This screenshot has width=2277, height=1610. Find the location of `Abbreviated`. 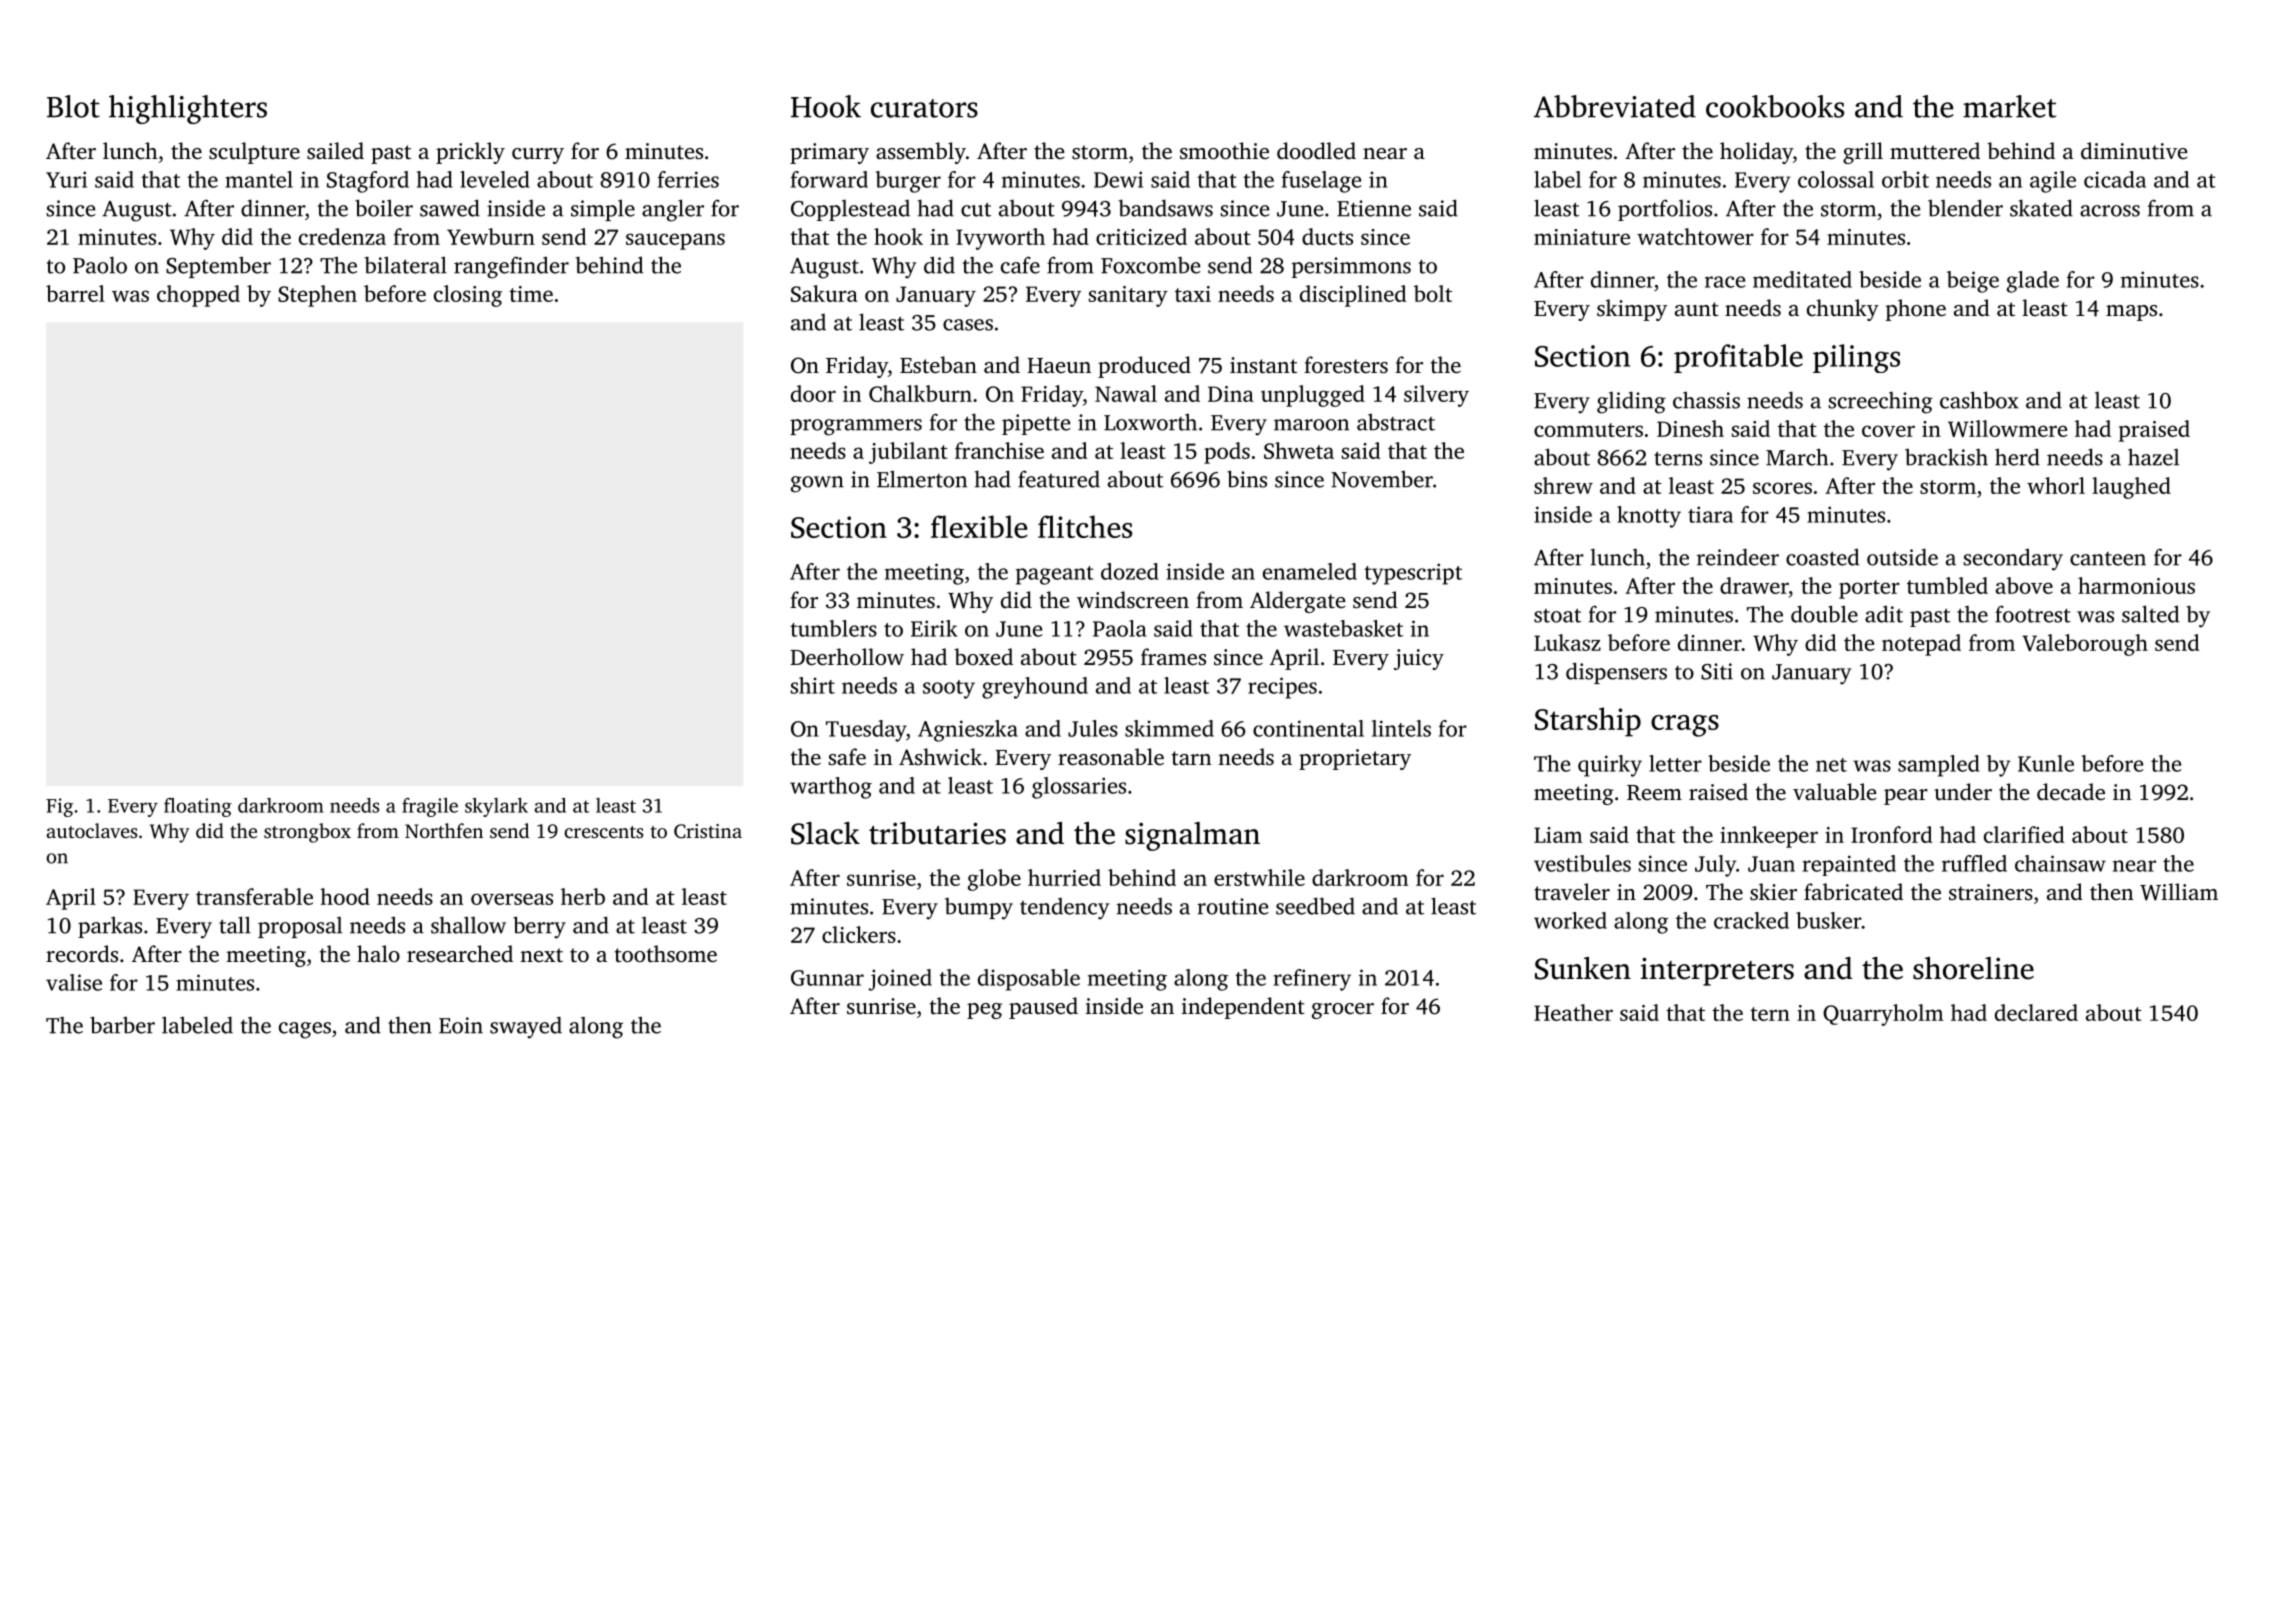

Abbreviated is located at coordinates (1615, 106).
